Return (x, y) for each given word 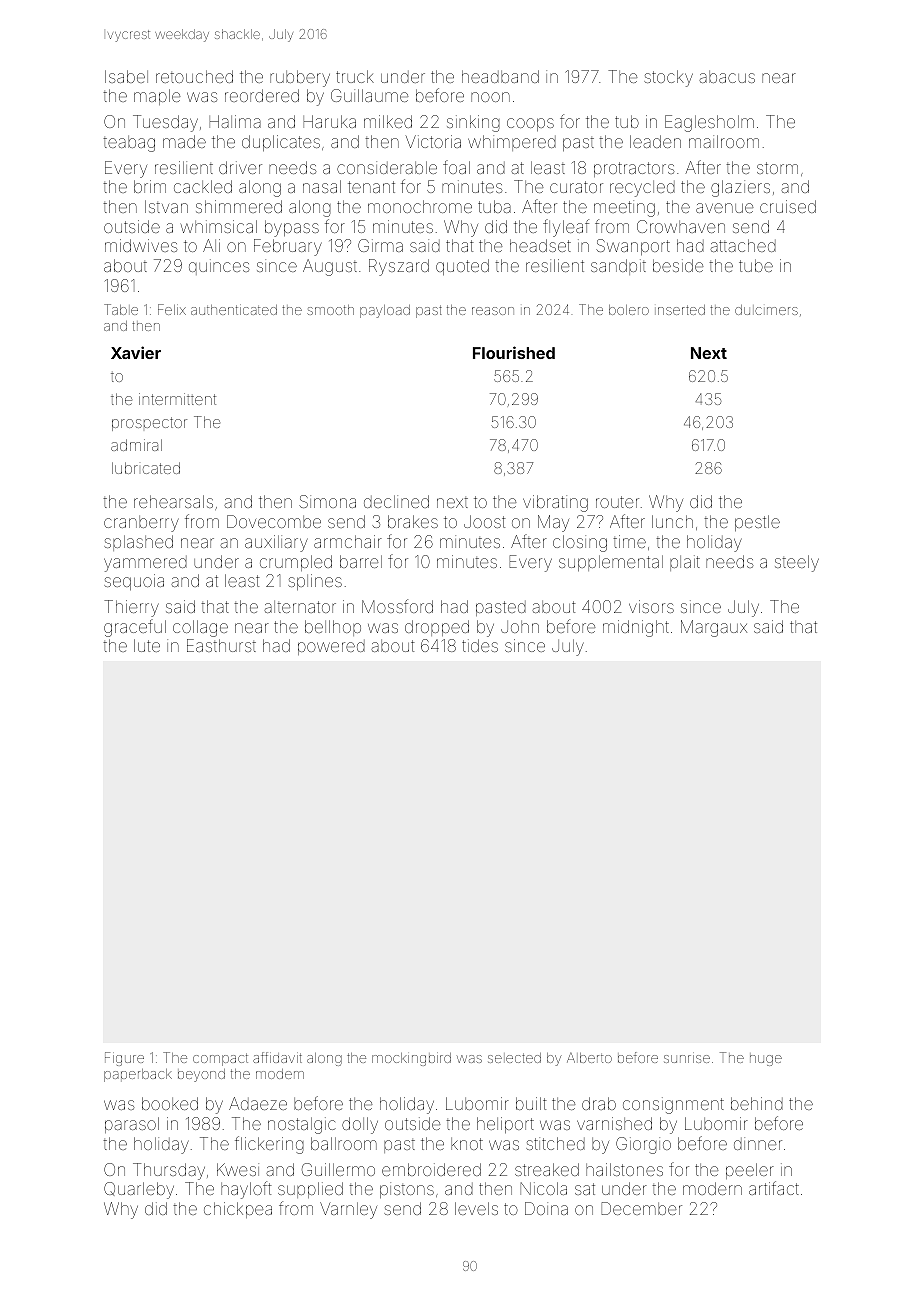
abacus (727, 77)
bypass (292, 228)
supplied (310, 1190)
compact (220, 1059)
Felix (172, 309)
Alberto (589, 1058)
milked (388, 121)
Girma (380, 245)
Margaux (714, 628)
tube (756, 265)
